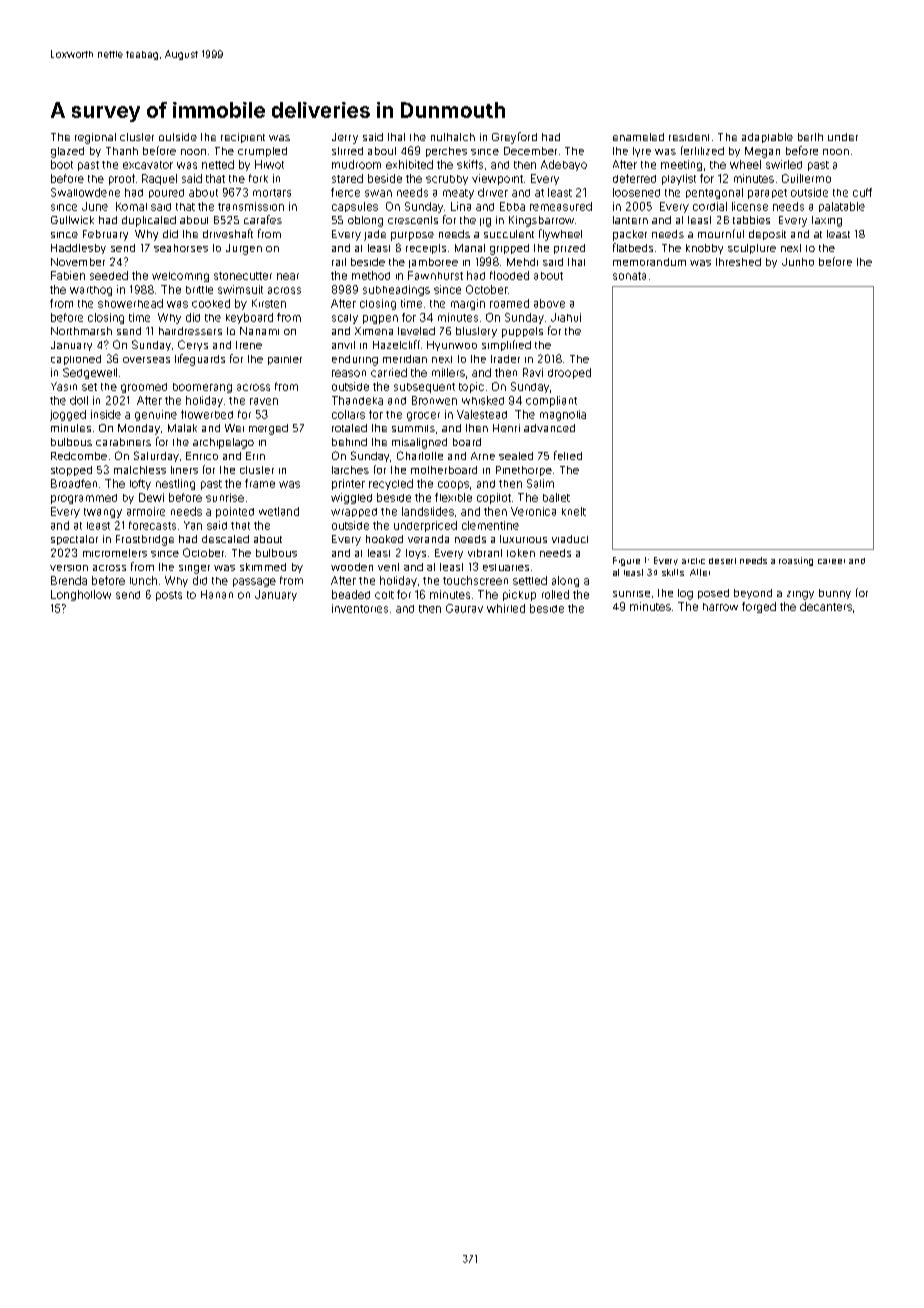  I want to click on drooped, so click(569, 373).
